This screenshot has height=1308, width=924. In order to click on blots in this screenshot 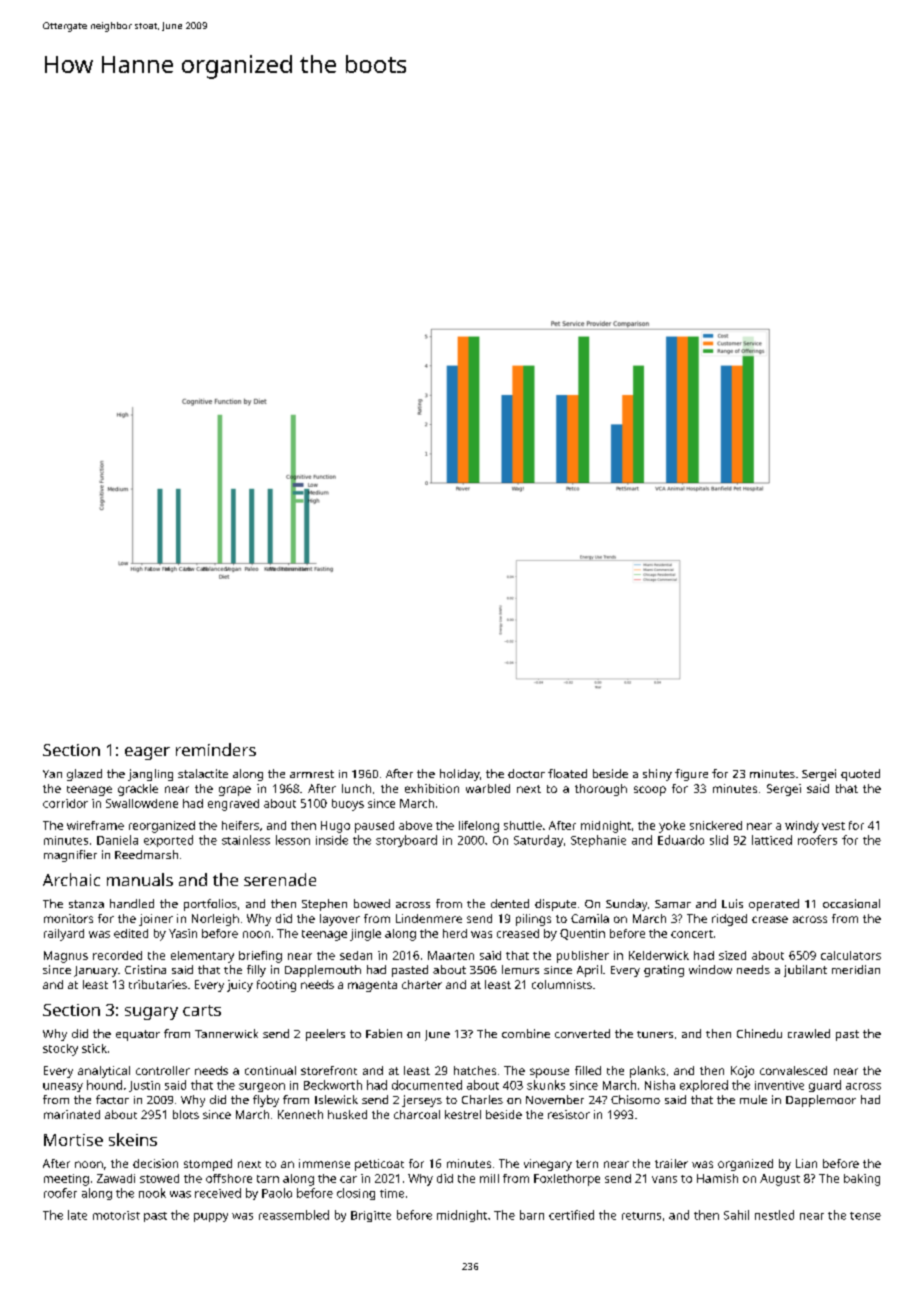, I will do `click(186, 1114)`.
